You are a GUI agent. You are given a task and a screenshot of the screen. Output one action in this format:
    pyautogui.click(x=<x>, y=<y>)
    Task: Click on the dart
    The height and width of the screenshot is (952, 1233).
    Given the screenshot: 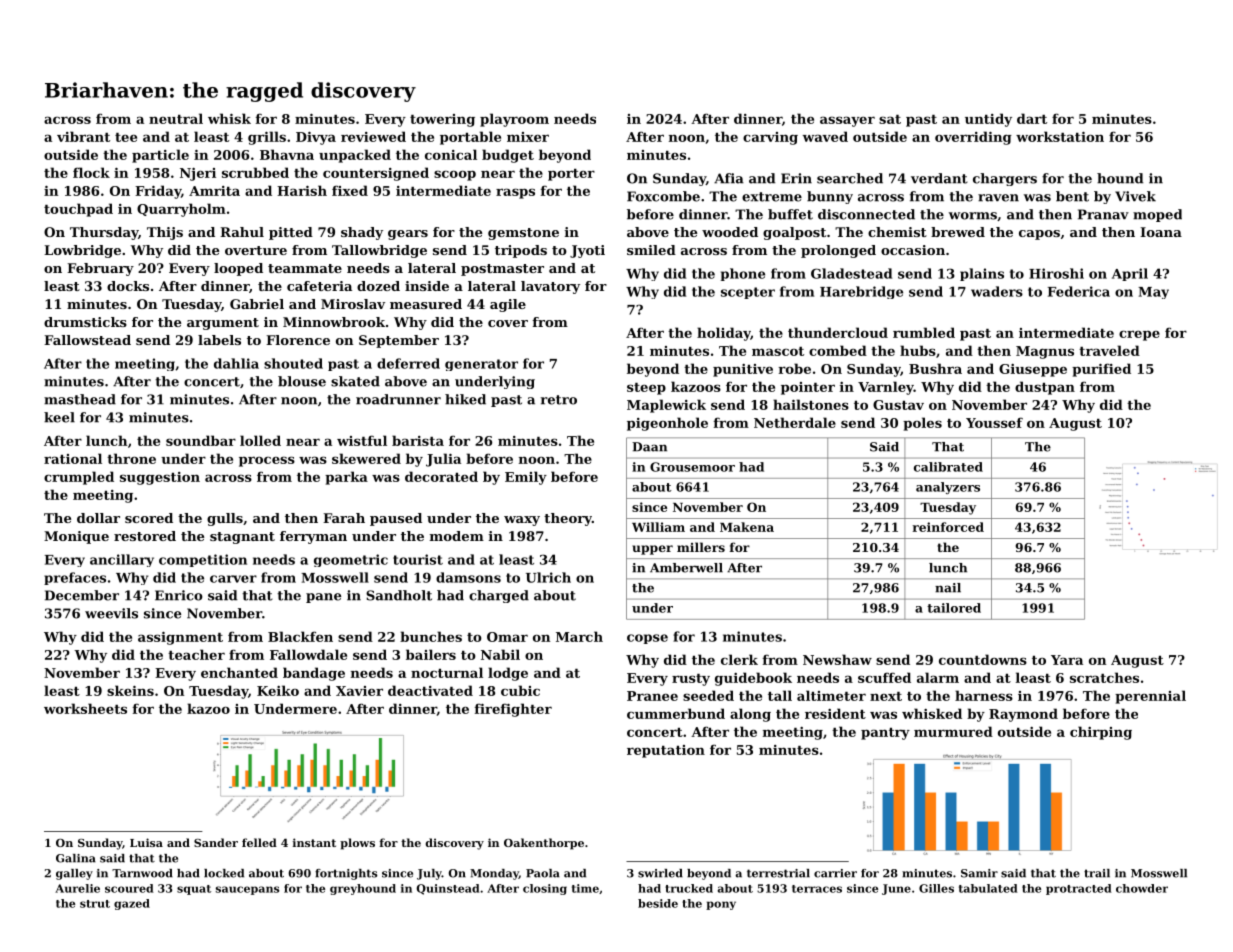 What is the action you would take?
    pyautogui.click(x=1032, y=118)
